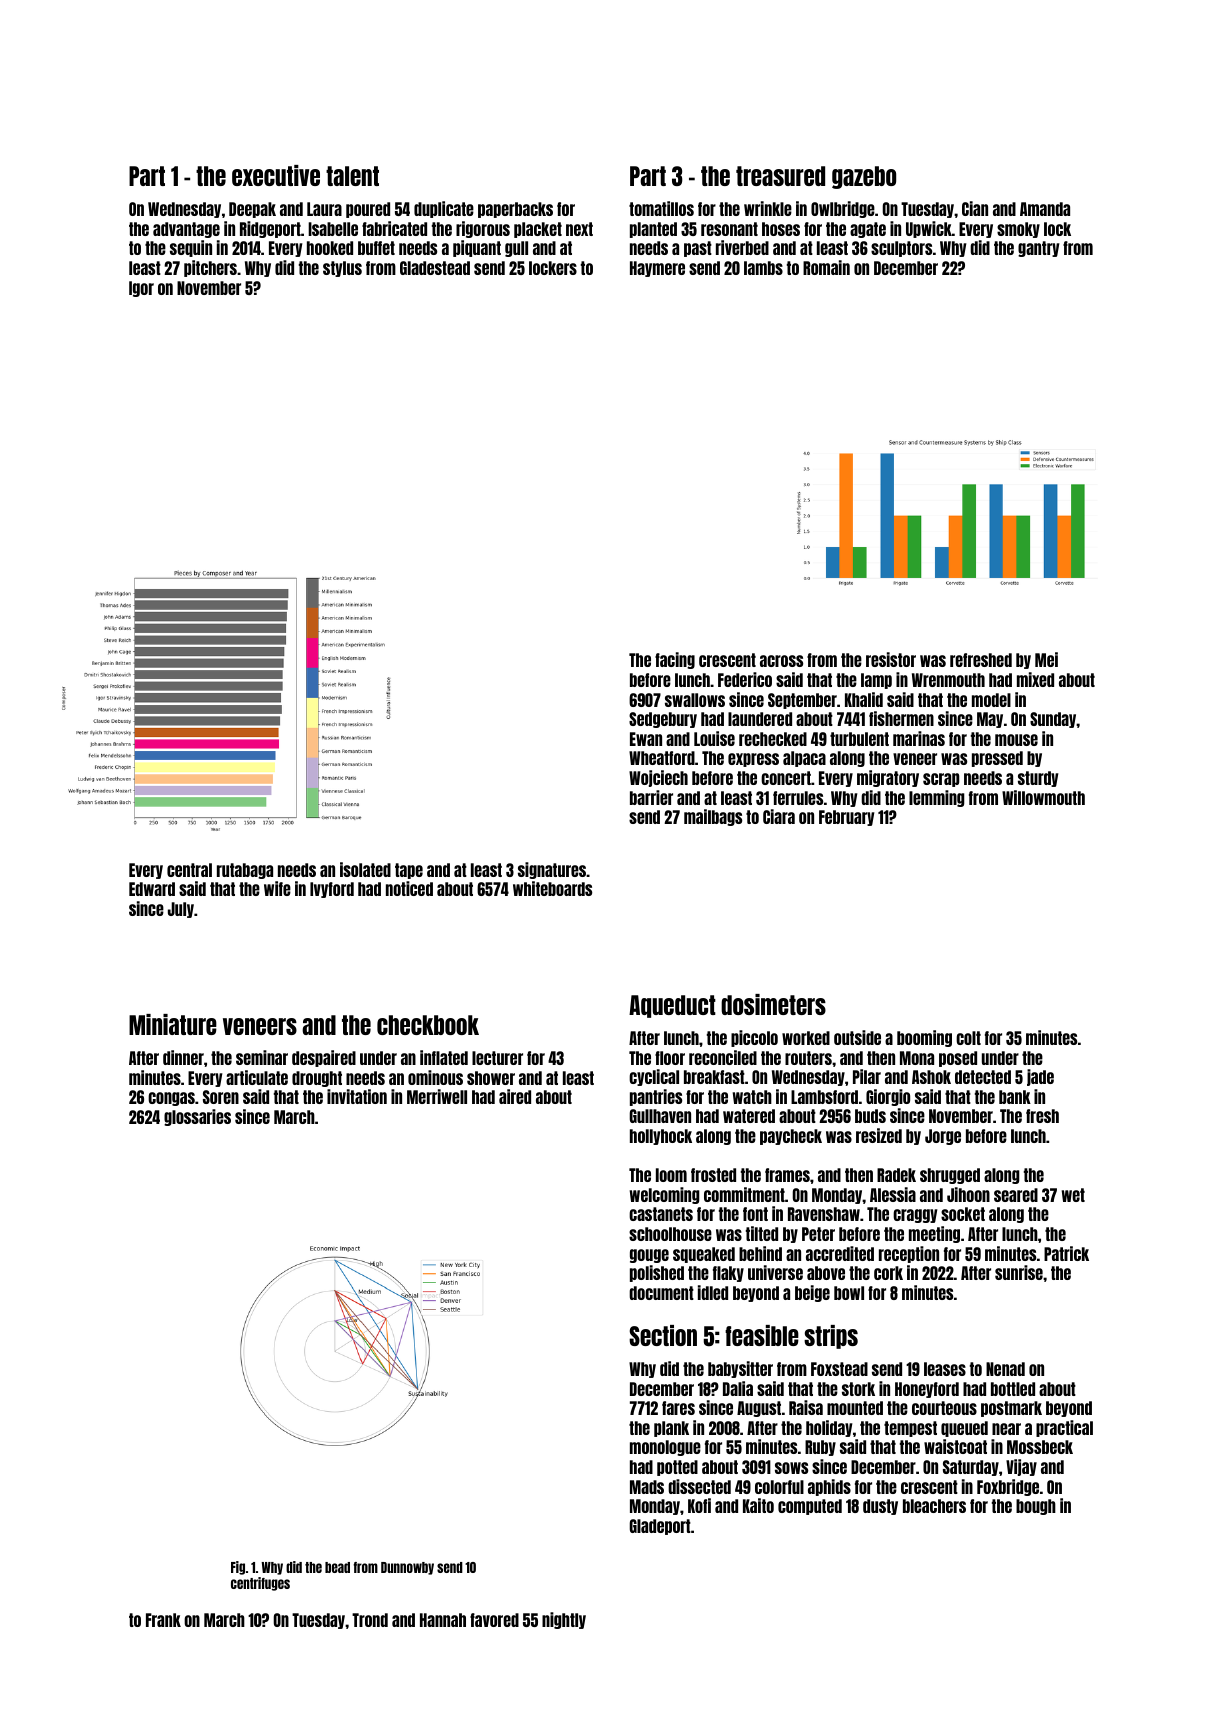 Image resolution: width=1224 pixels, height=1731 pixels. What do you see at coordinates (260, 1584) in the page?
I see `centrifuges` at bounding box center [260, 1584].
